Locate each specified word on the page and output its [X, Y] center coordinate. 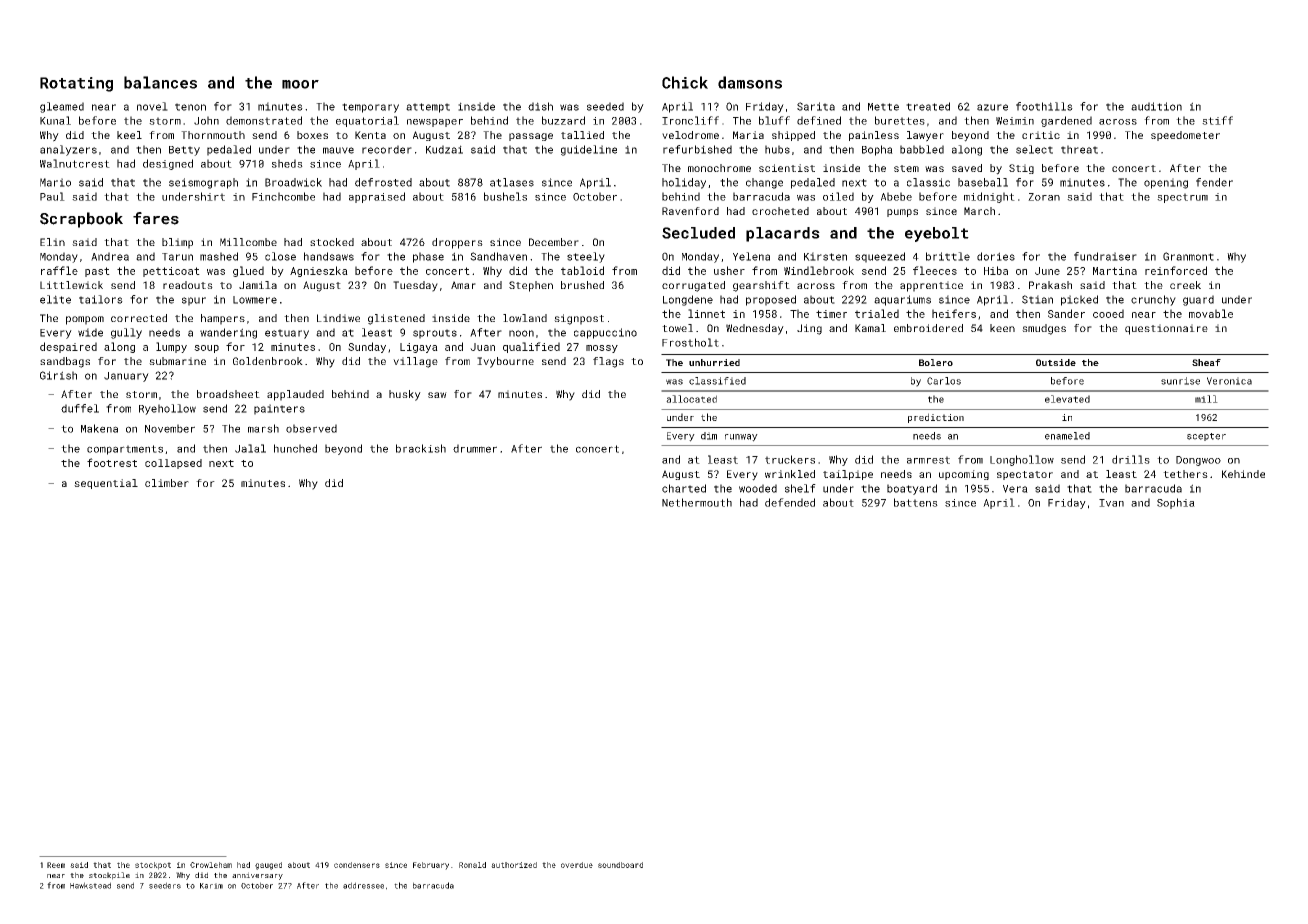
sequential [106, 484]
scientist [787, 168]
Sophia [1176, 503]
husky [405, 395]
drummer [475, 448]
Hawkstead [90, 885]
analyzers [68, 150]
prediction [936, 418]
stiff [1217, 120]
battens [916, 502]
